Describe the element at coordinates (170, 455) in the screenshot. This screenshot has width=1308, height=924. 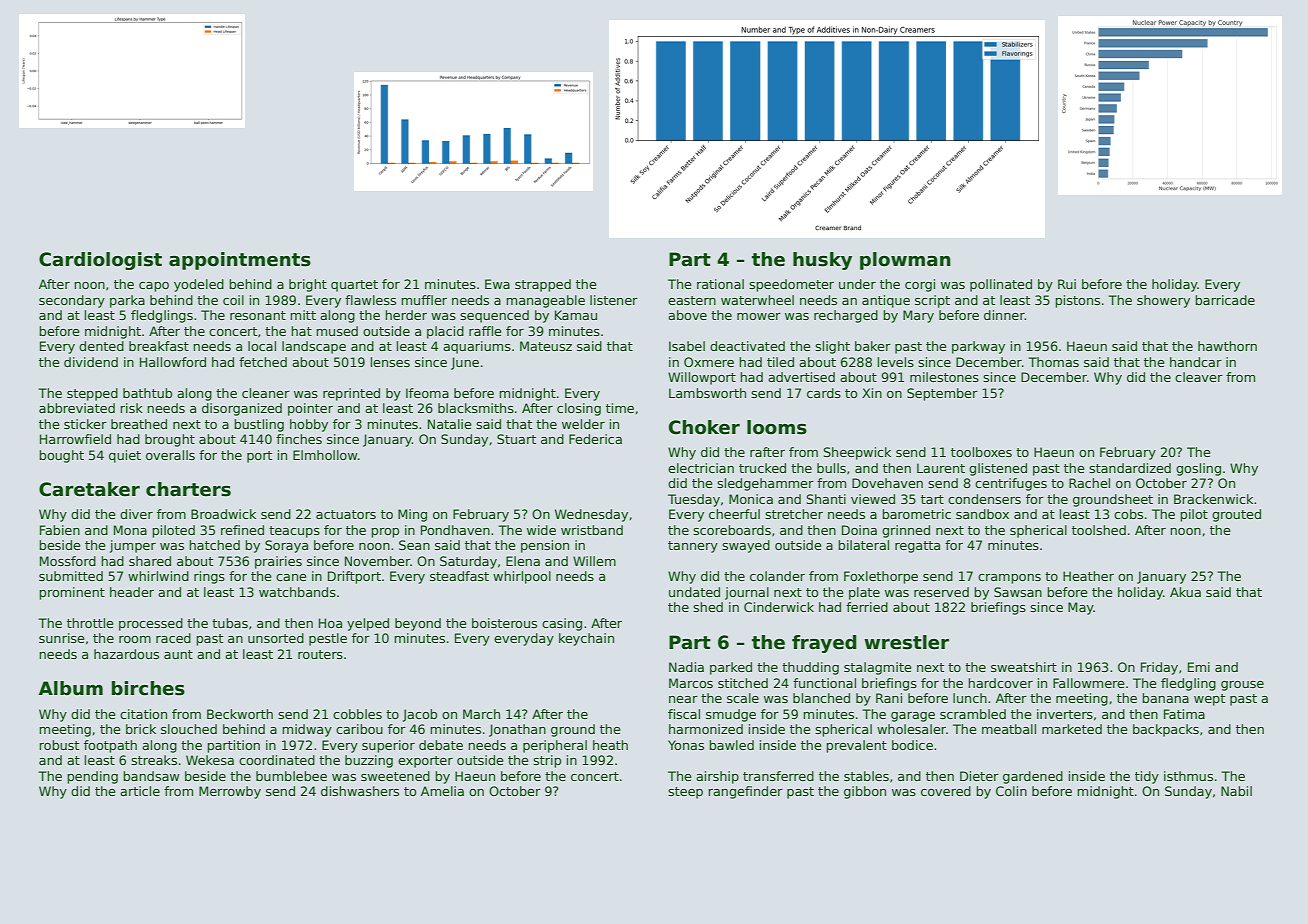
I see `overalls` at that location.
